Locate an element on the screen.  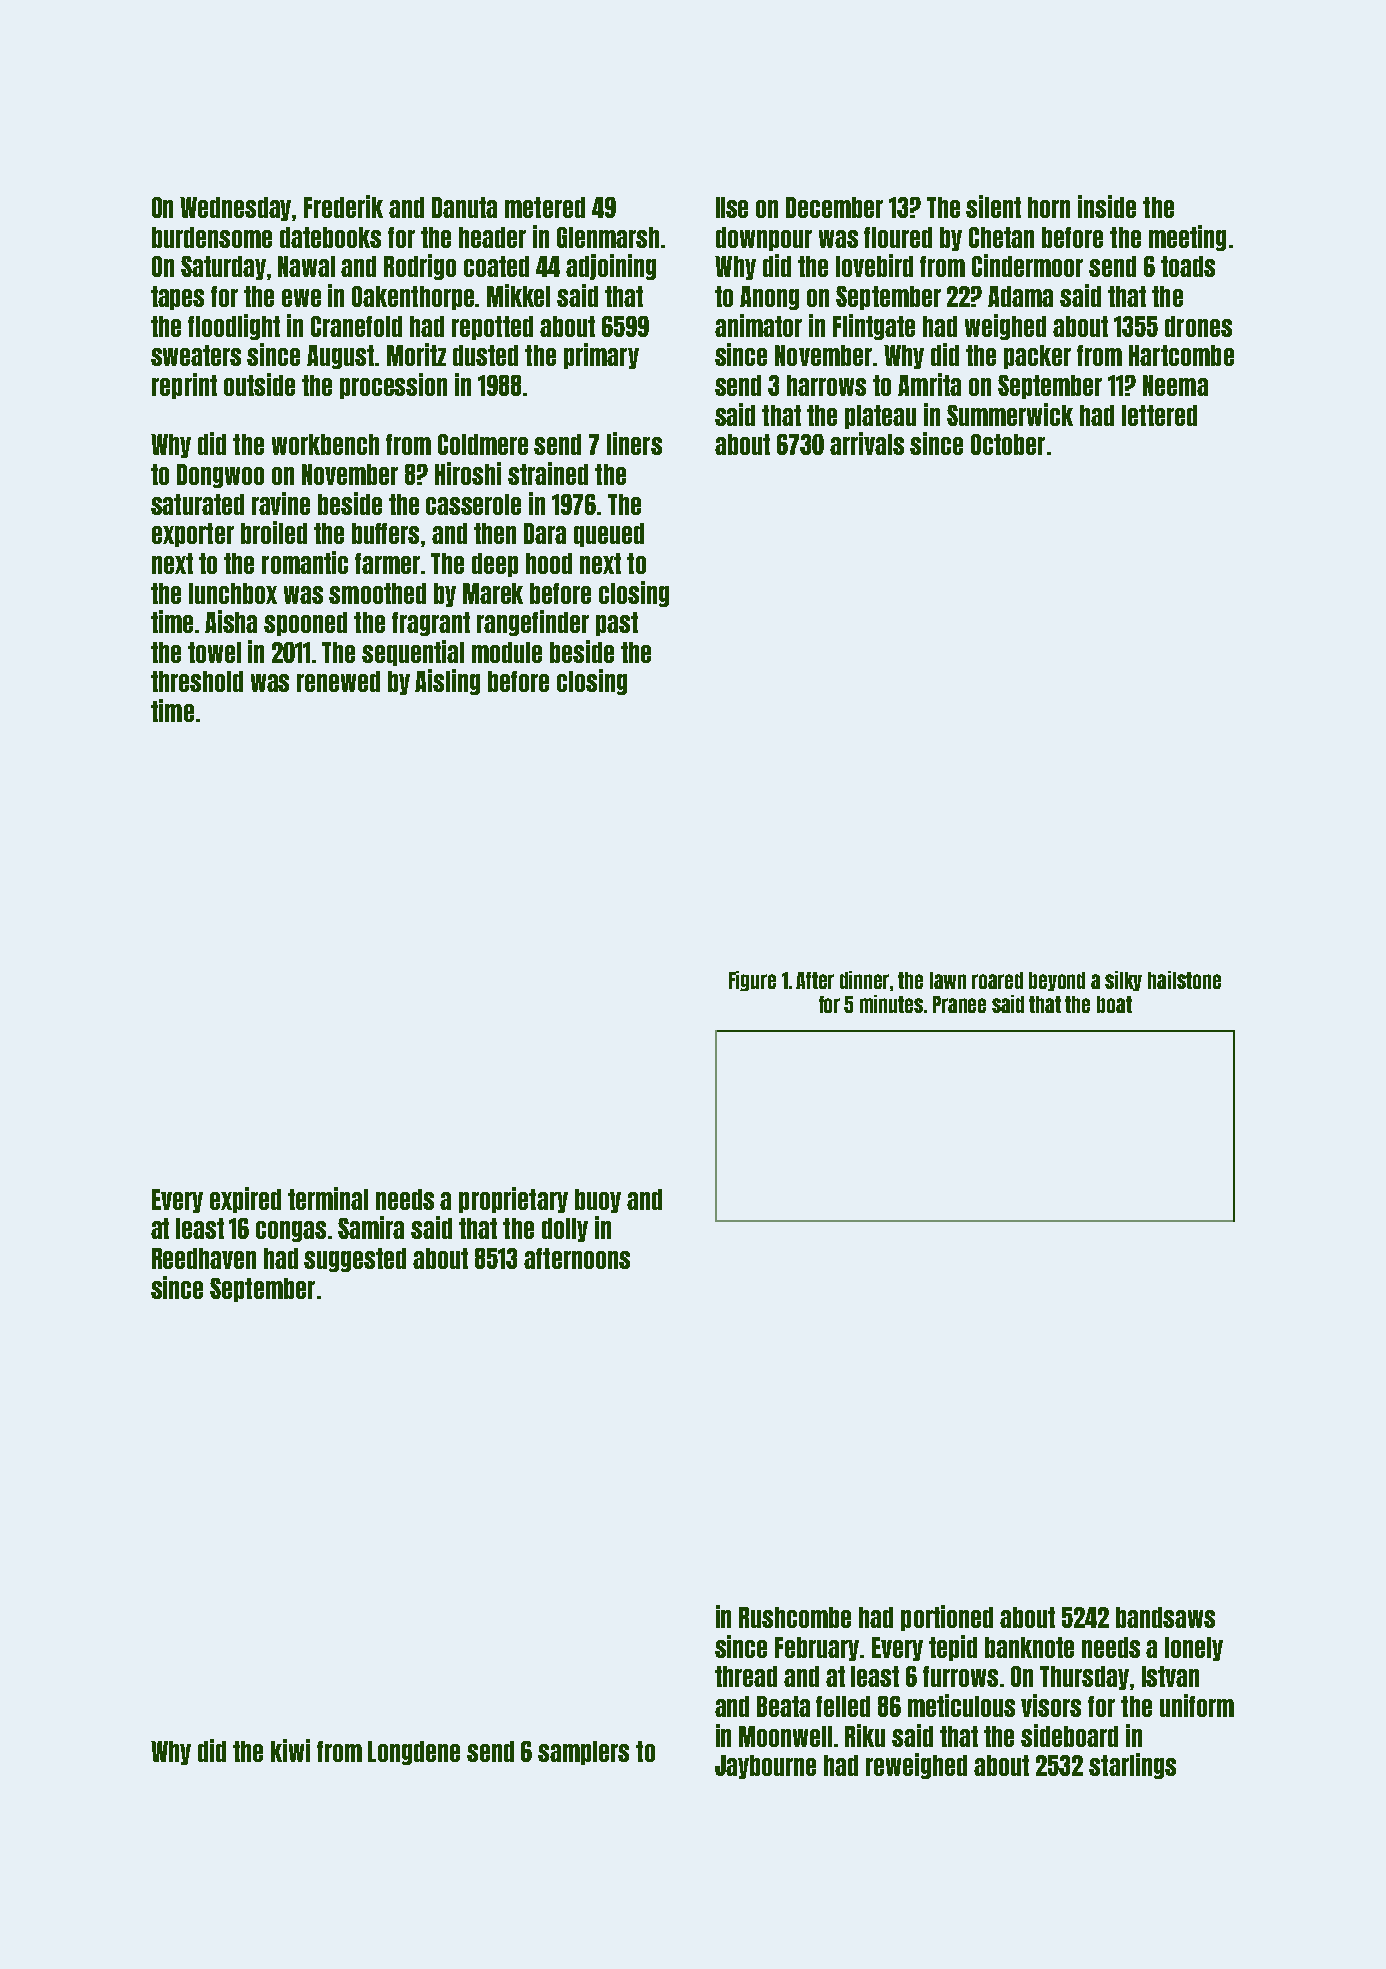
Oakenthorpe is located at coordinates (413, 298).
